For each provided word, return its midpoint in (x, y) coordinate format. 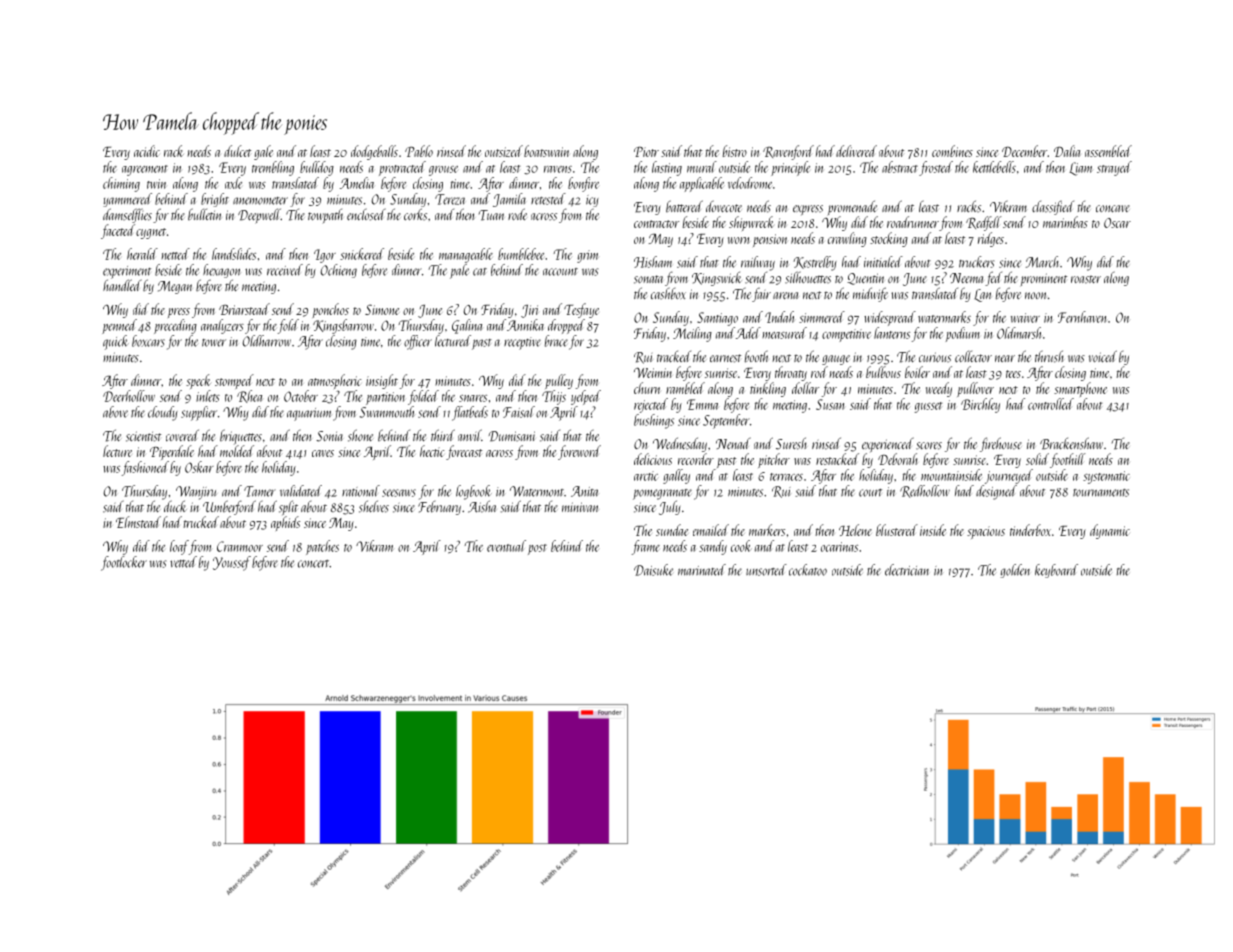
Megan (175, 287)
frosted (936, 168)
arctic (646, 476)
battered (684, 206)
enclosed (366, 214)
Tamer (260, 491)
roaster (1086, 280)
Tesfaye (581, 310)
